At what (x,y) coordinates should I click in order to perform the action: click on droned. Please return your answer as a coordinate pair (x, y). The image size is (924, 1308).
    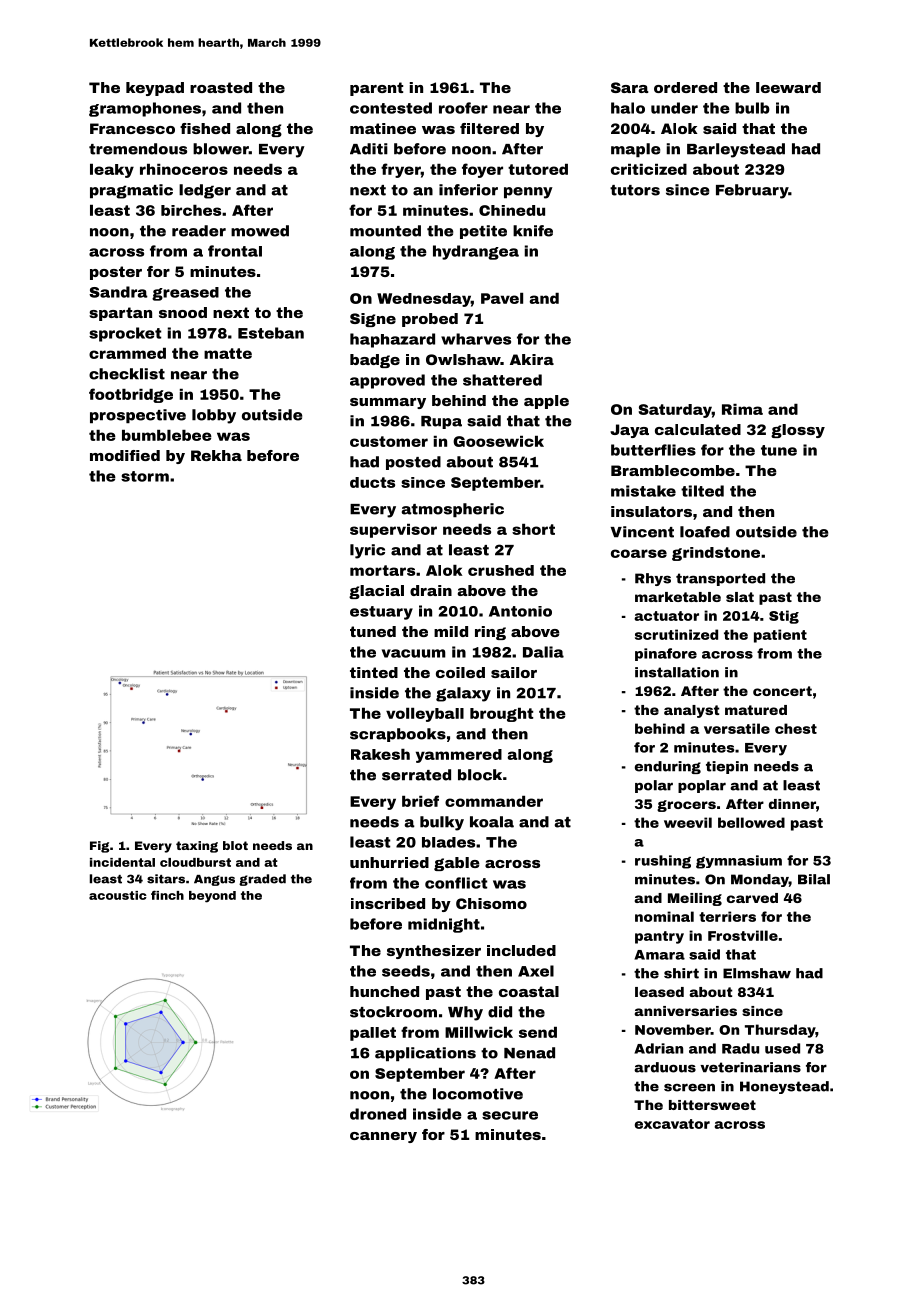
    Looking at the image, I should click on (378, 1114).
